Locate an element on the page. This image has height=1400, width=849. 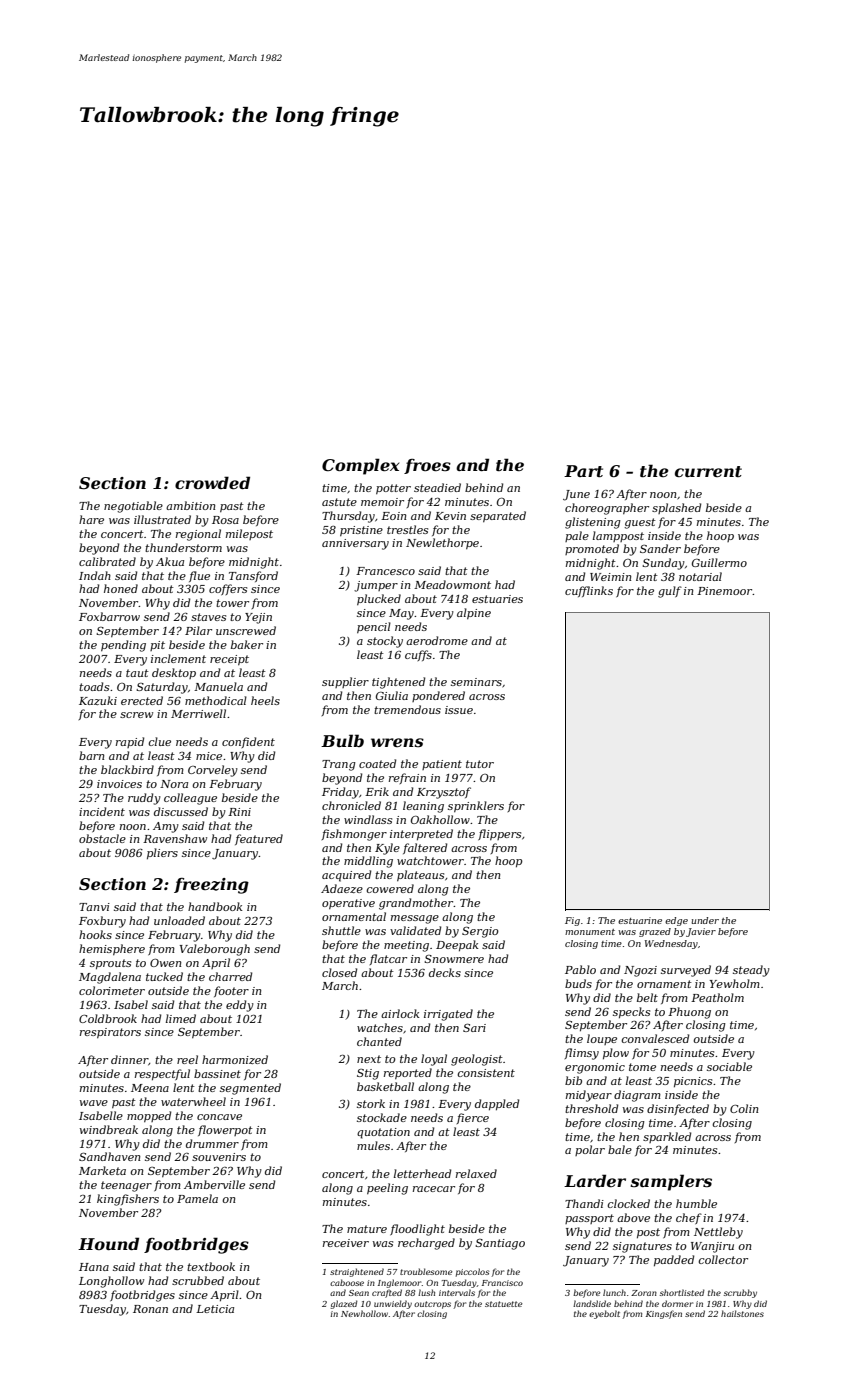
humble is located at coordinates (696, 1203).
